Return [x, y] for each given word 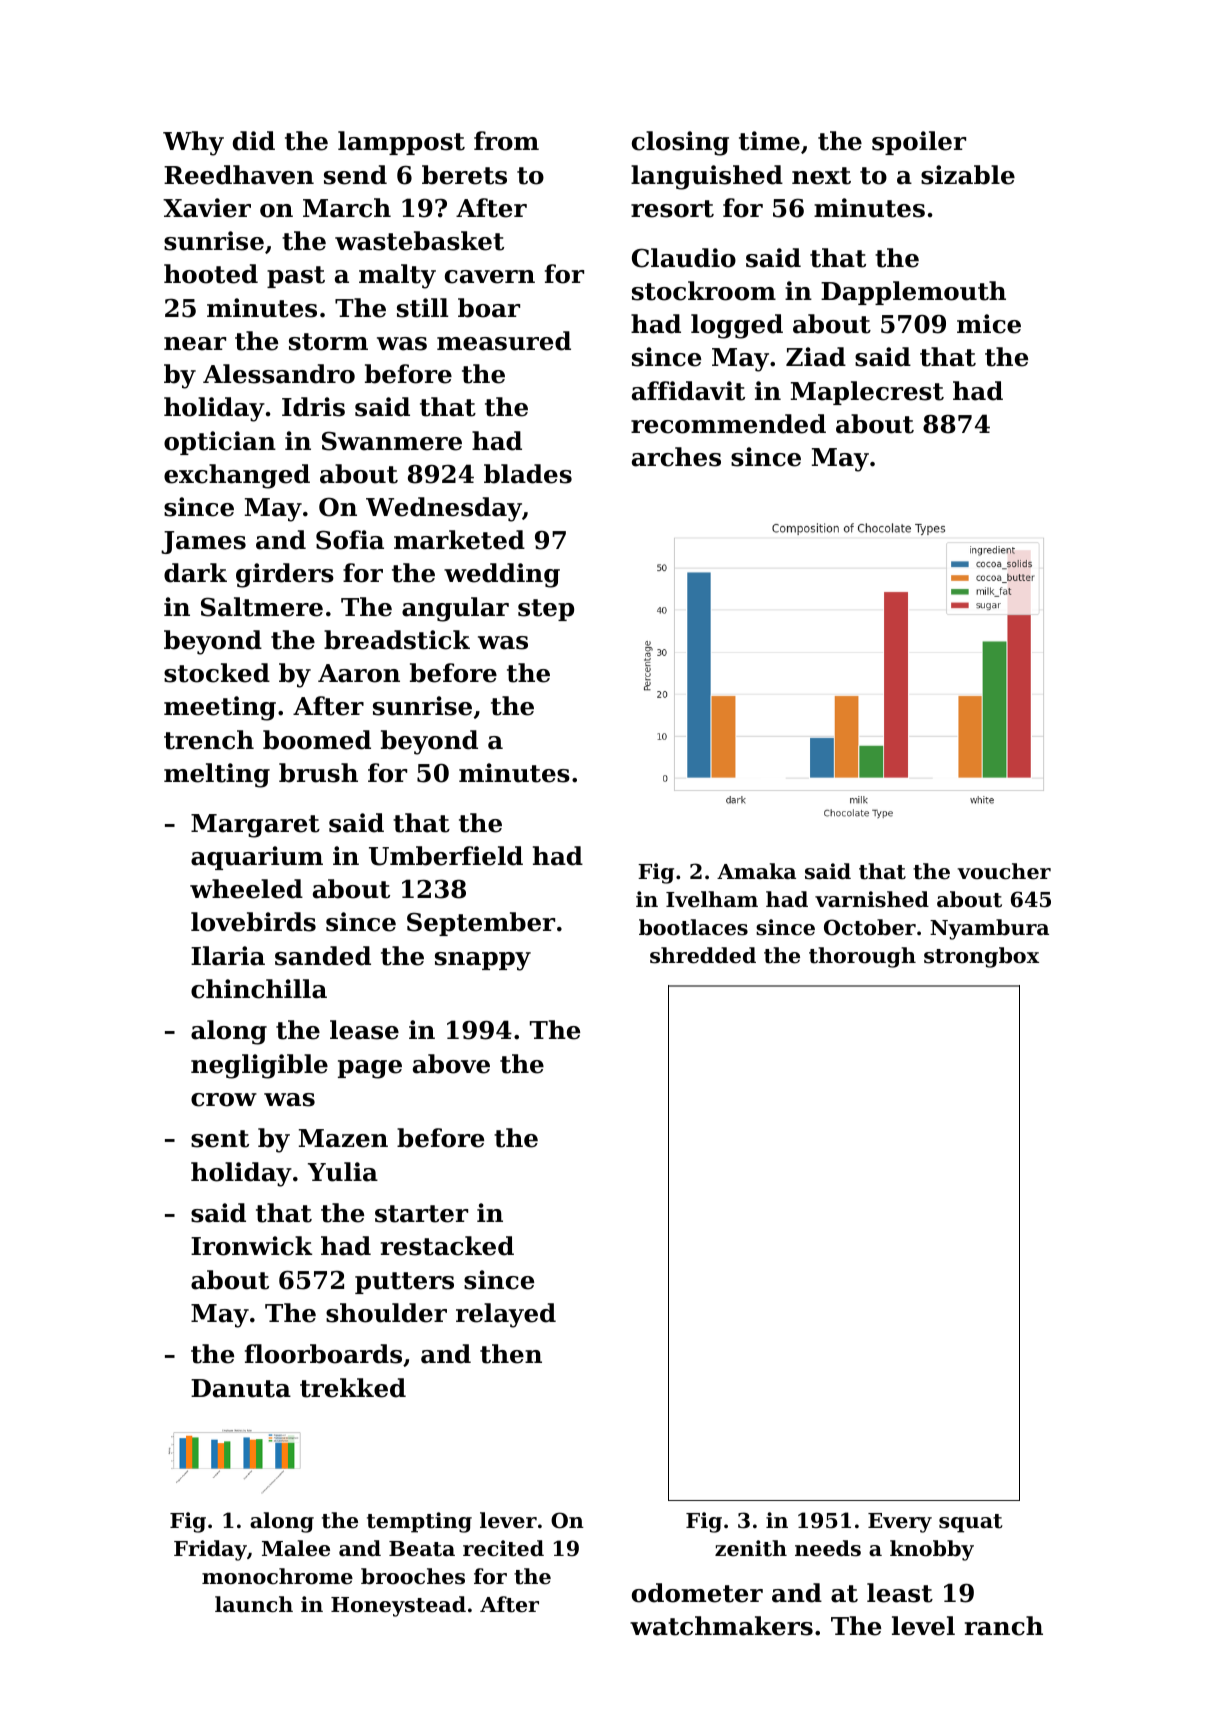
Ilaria [228, 956]
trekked [353, 1388]
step [546, 610]
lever [508, 1520]
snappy [483, 961]
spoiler [919, 143]
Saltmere [262, 607]
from [506, 141]
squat [970, 1523]
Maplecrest [867, 393]
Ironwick [251, 1246]
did [254, 141]
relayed [506, 1315]
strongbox [981, 957]
